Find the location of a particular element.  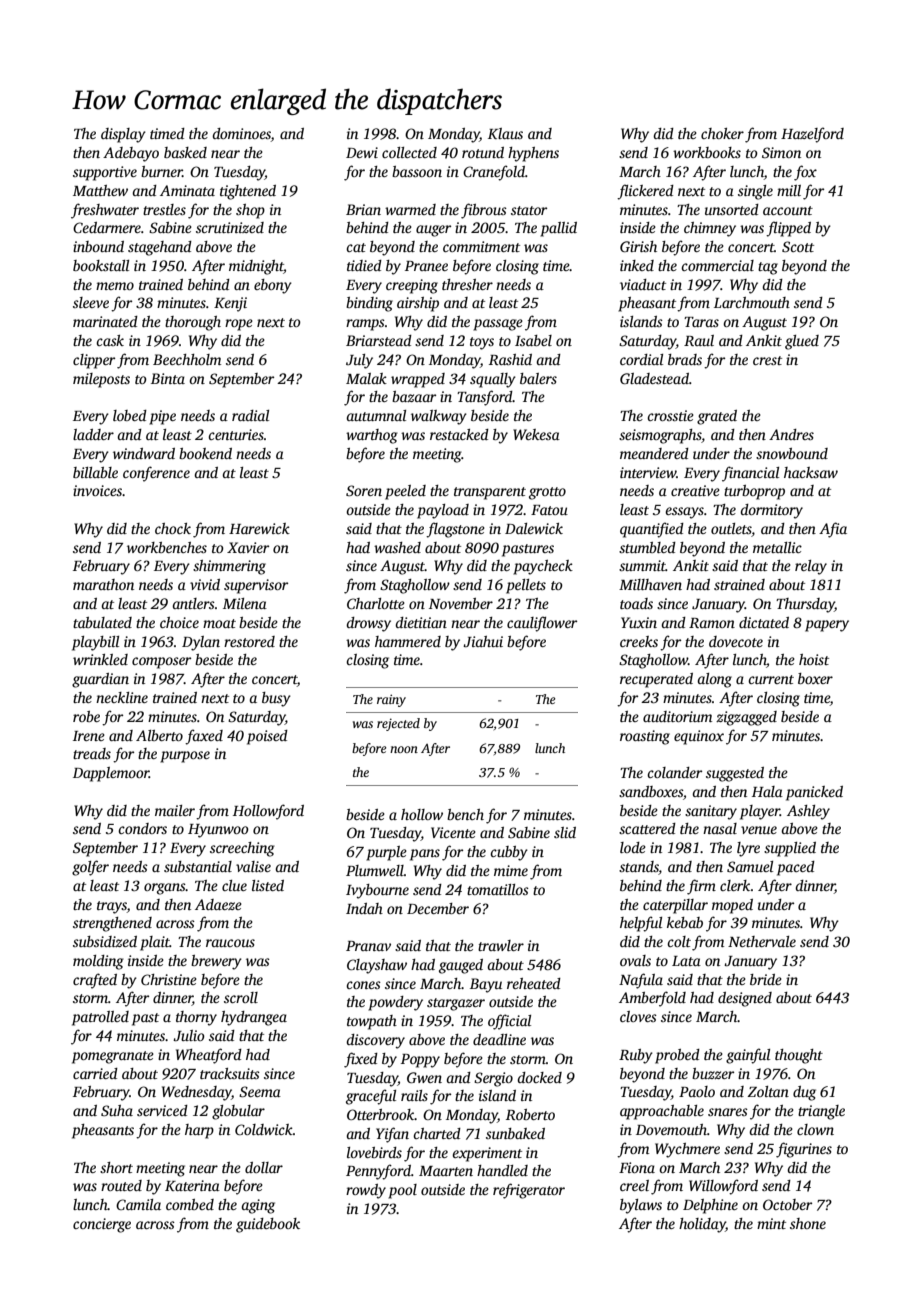

hammered is located at coordinates (408, 641).
